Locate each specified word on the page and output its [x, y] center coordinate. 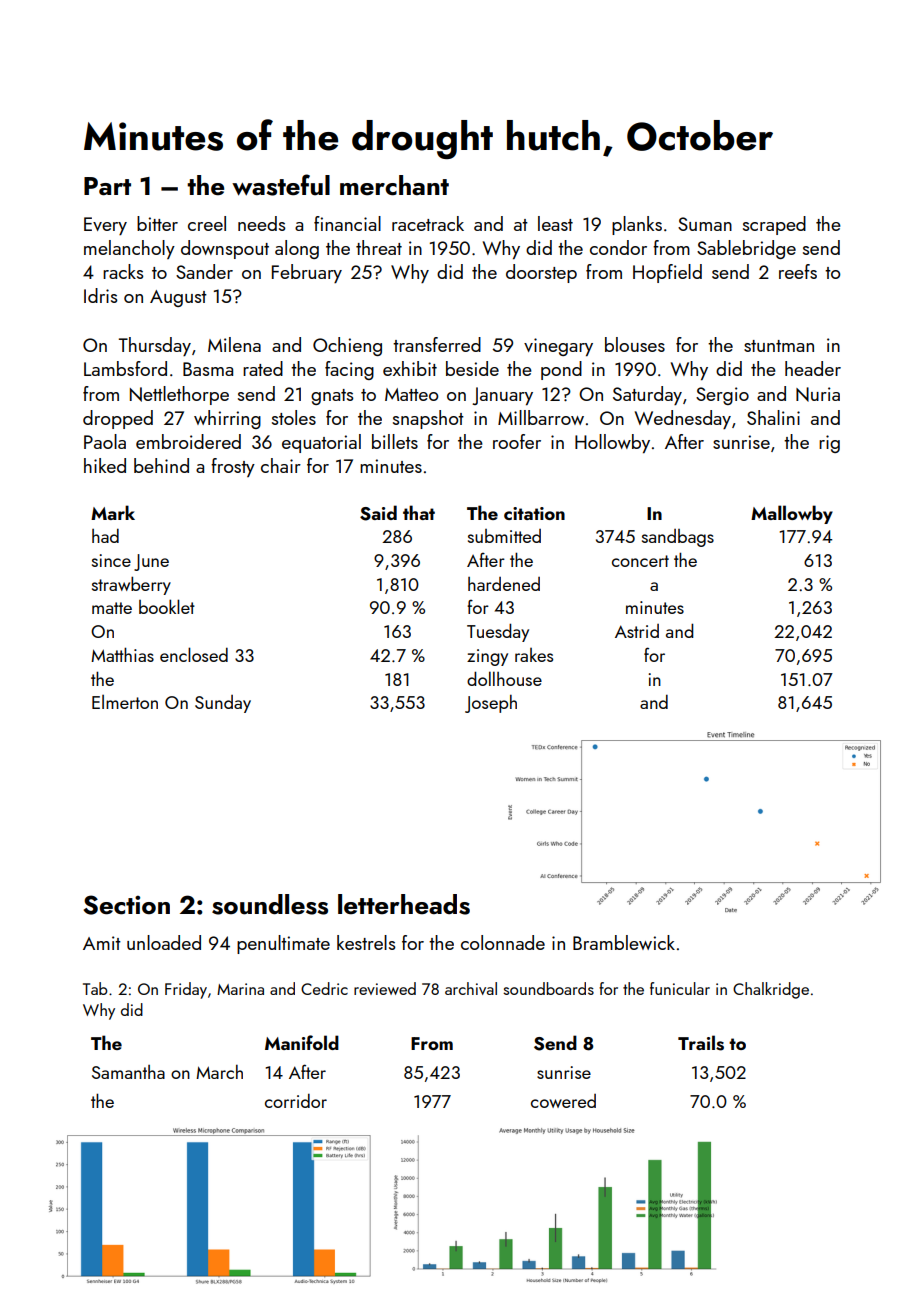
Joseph [491, 704]
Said [378, 513]
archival [471, 988]
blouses [635, 344]
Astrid [637, 631]
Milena [234, 344]
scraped [774, 225]
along [297, 249]
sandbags [678, 538]
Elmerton [125, 702]
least [555, 223]
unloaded [164, 942]
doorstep [541, 273]
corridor [296, 1101]
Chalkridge [771, 990]
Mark [113, 512]
